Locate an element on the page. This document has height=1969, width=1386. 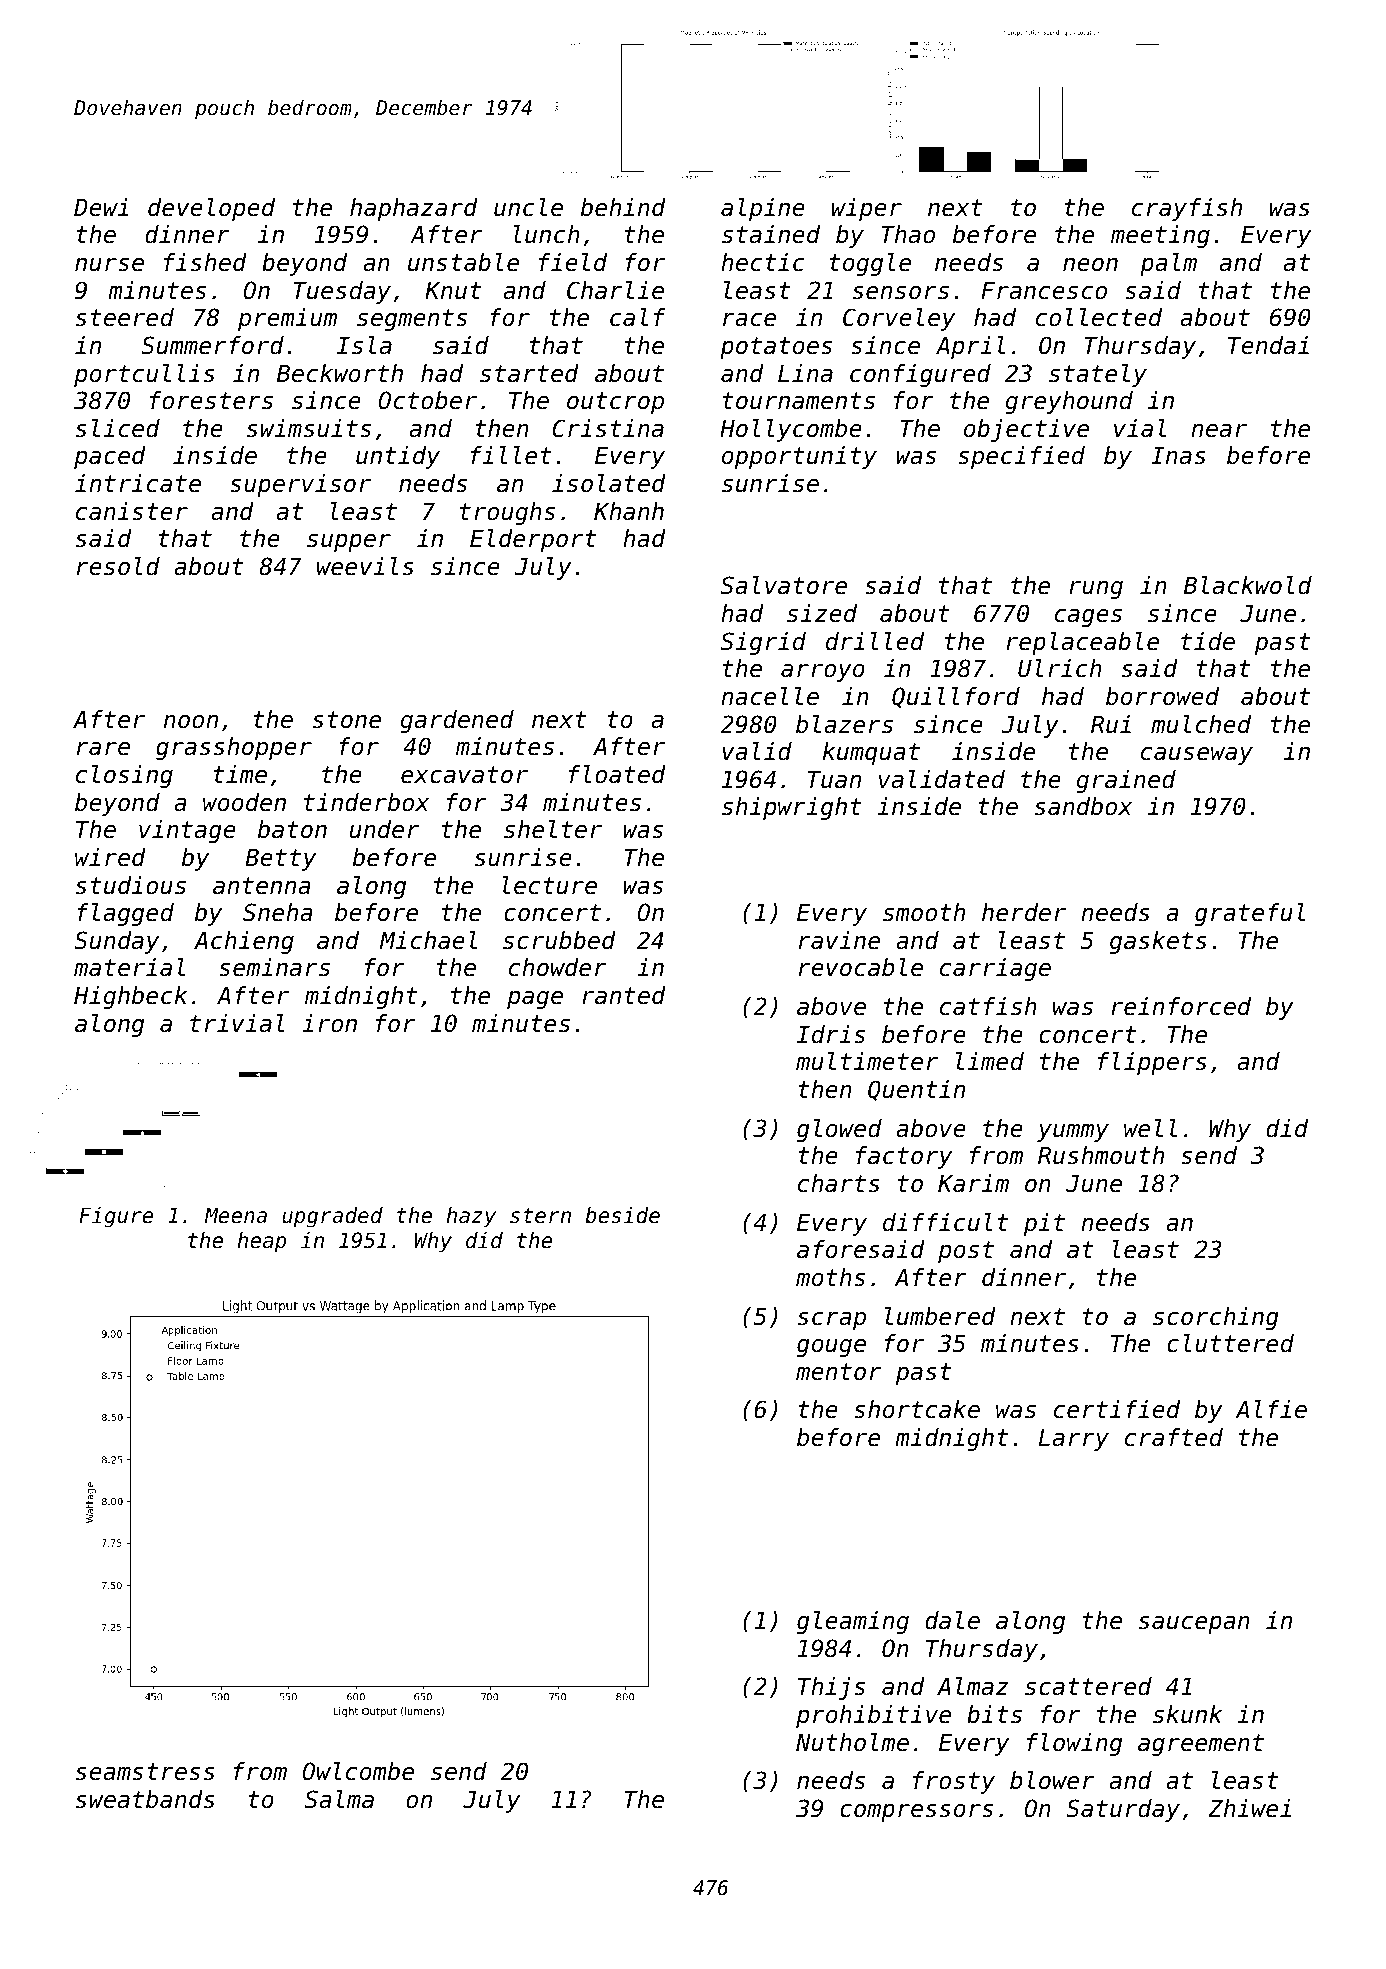
beside is located at coordinates (622, 1215).
